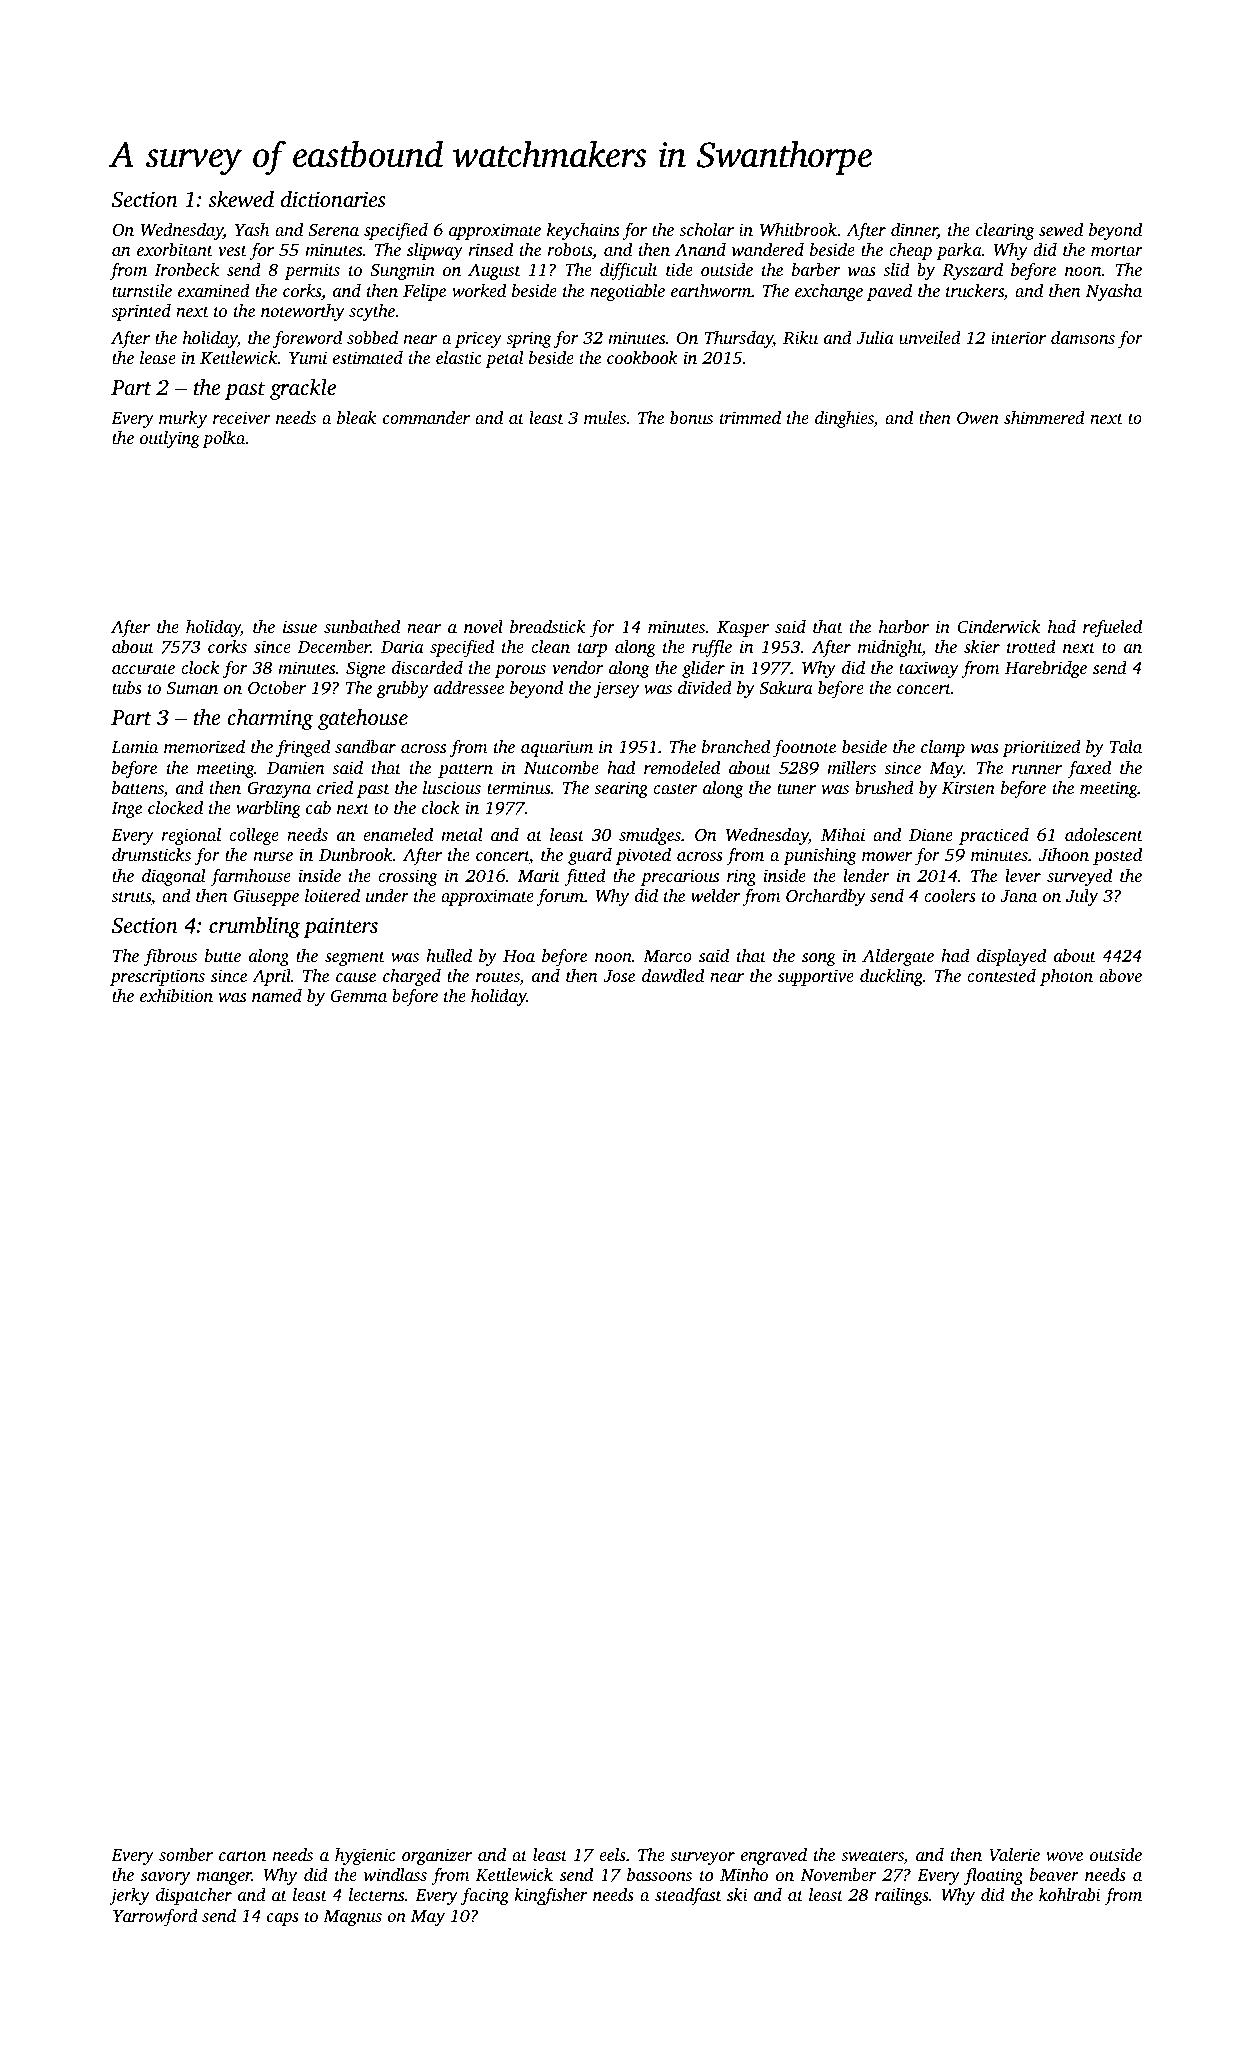 The height and width of the document is (2065, 1254). What do you see at coordinates (1117, 250) in the document?
I see `mortar` at bounding box center [1117, 250].
